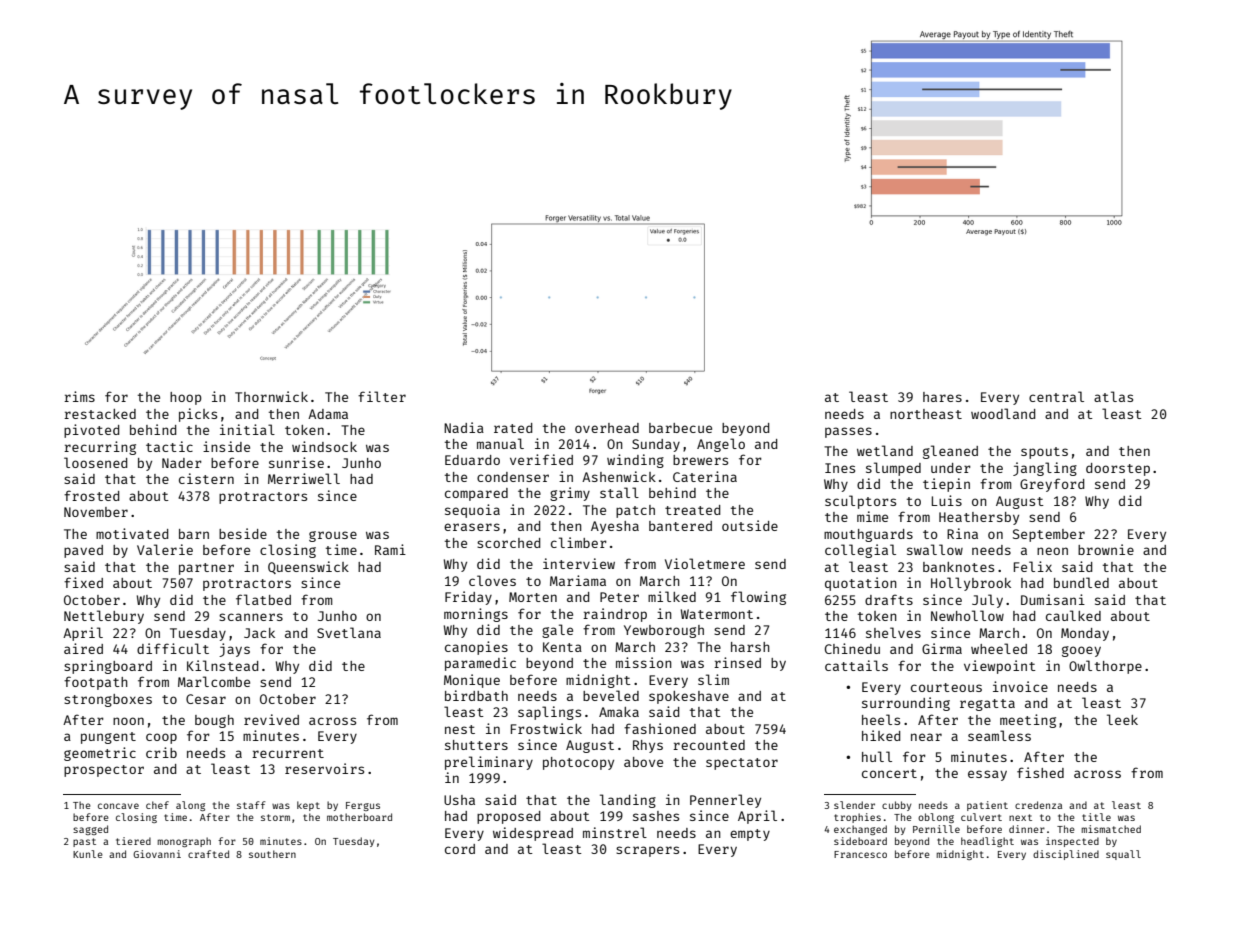  What do you see at coordinates (942, 397) in the screenshot?
I see `hares` at bounding box center [942, 397].
